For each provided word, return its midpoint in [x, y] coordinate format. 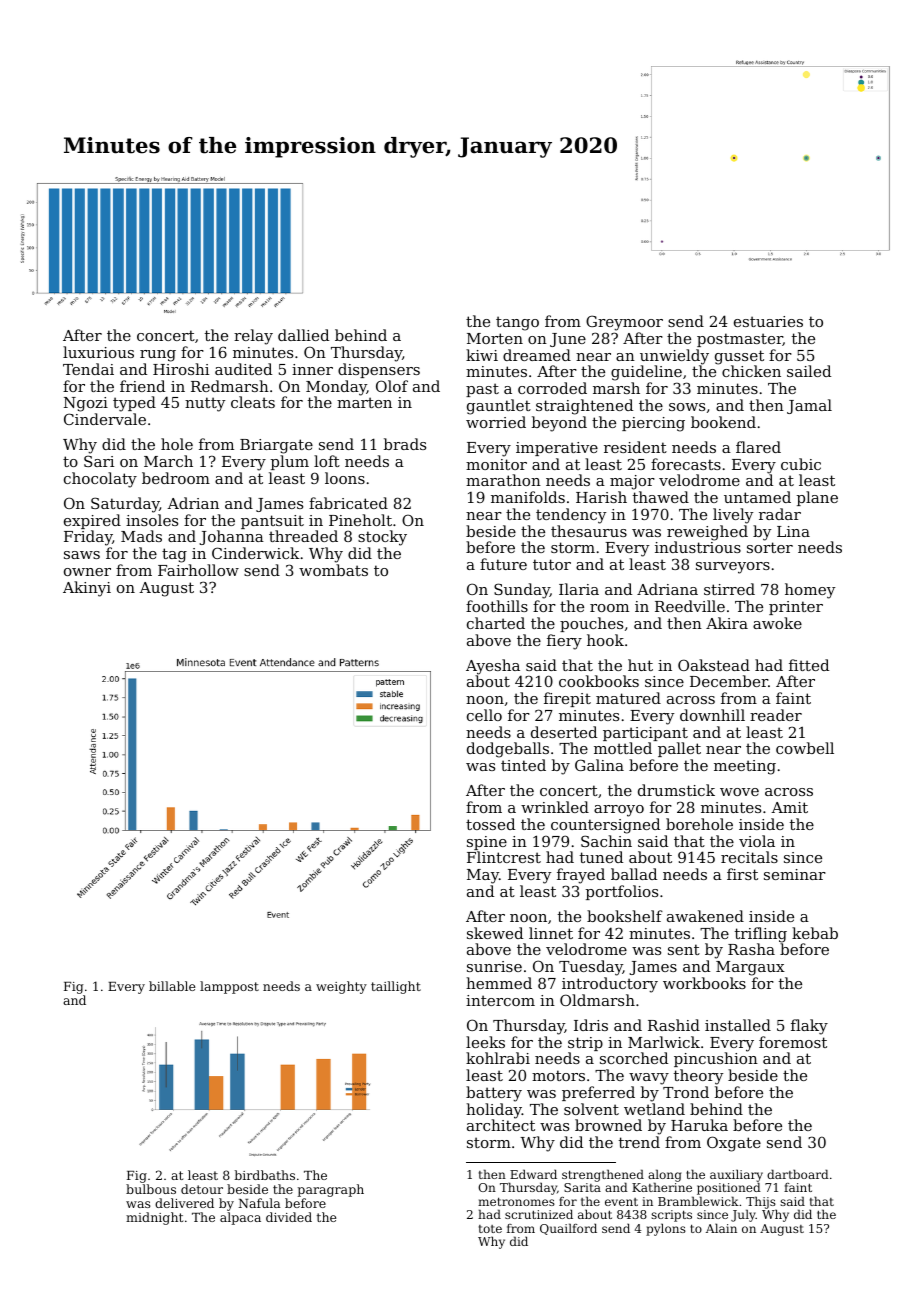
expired [92, 521]
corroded [552, 388]
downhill [712, 715]
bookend [723, 422]
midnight [154, 1218]
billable [172, 986]
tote [490, 1229]
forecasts [686, 464]
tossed [490, 824]
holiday [494, 1111]
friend [142, 386]
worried [496, 422]
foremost [793, 1042]
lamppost [229, 987]
